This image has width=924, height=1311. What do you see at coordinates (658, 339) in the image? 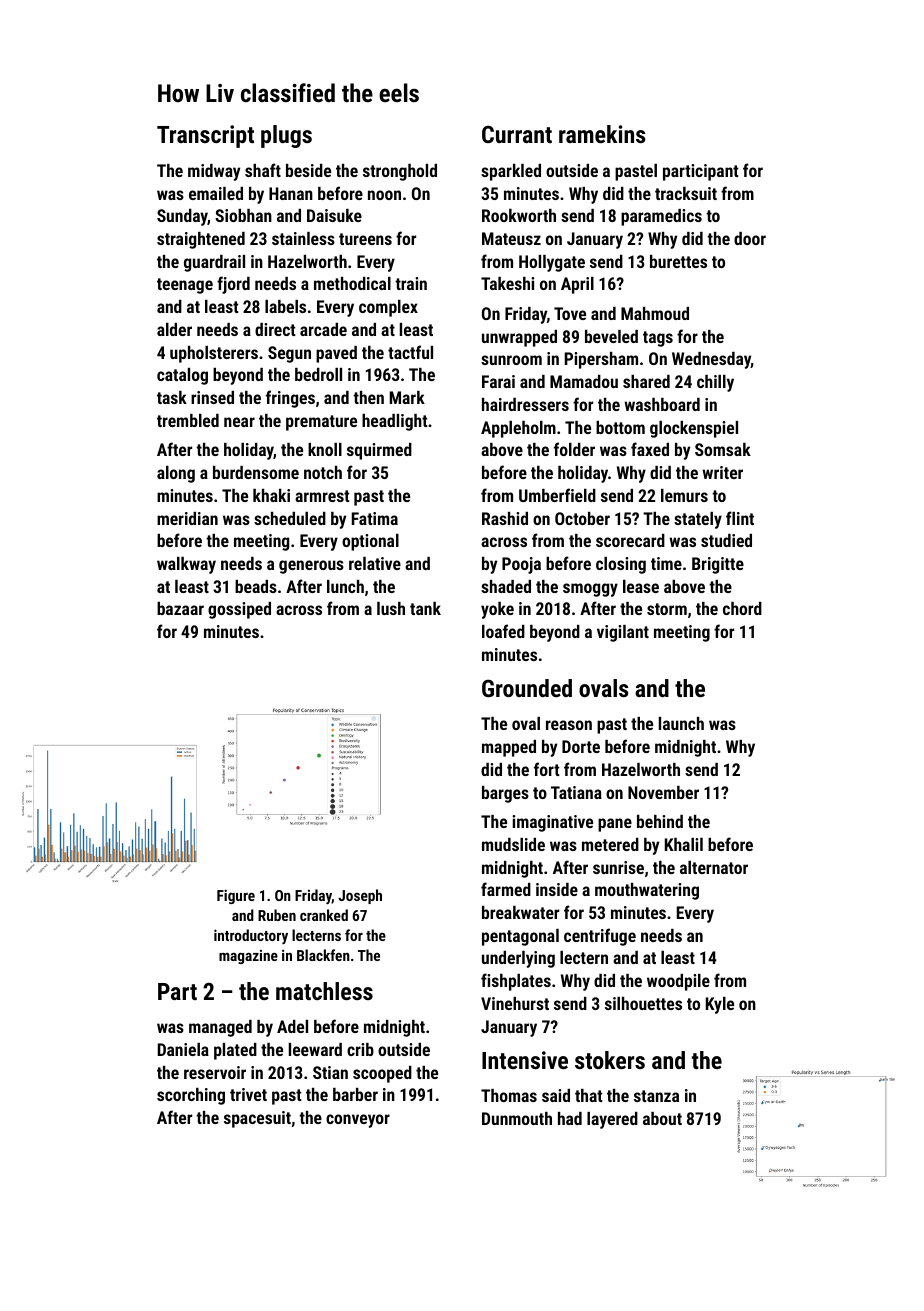
I see `tags` at bounding box center [658, 339].
